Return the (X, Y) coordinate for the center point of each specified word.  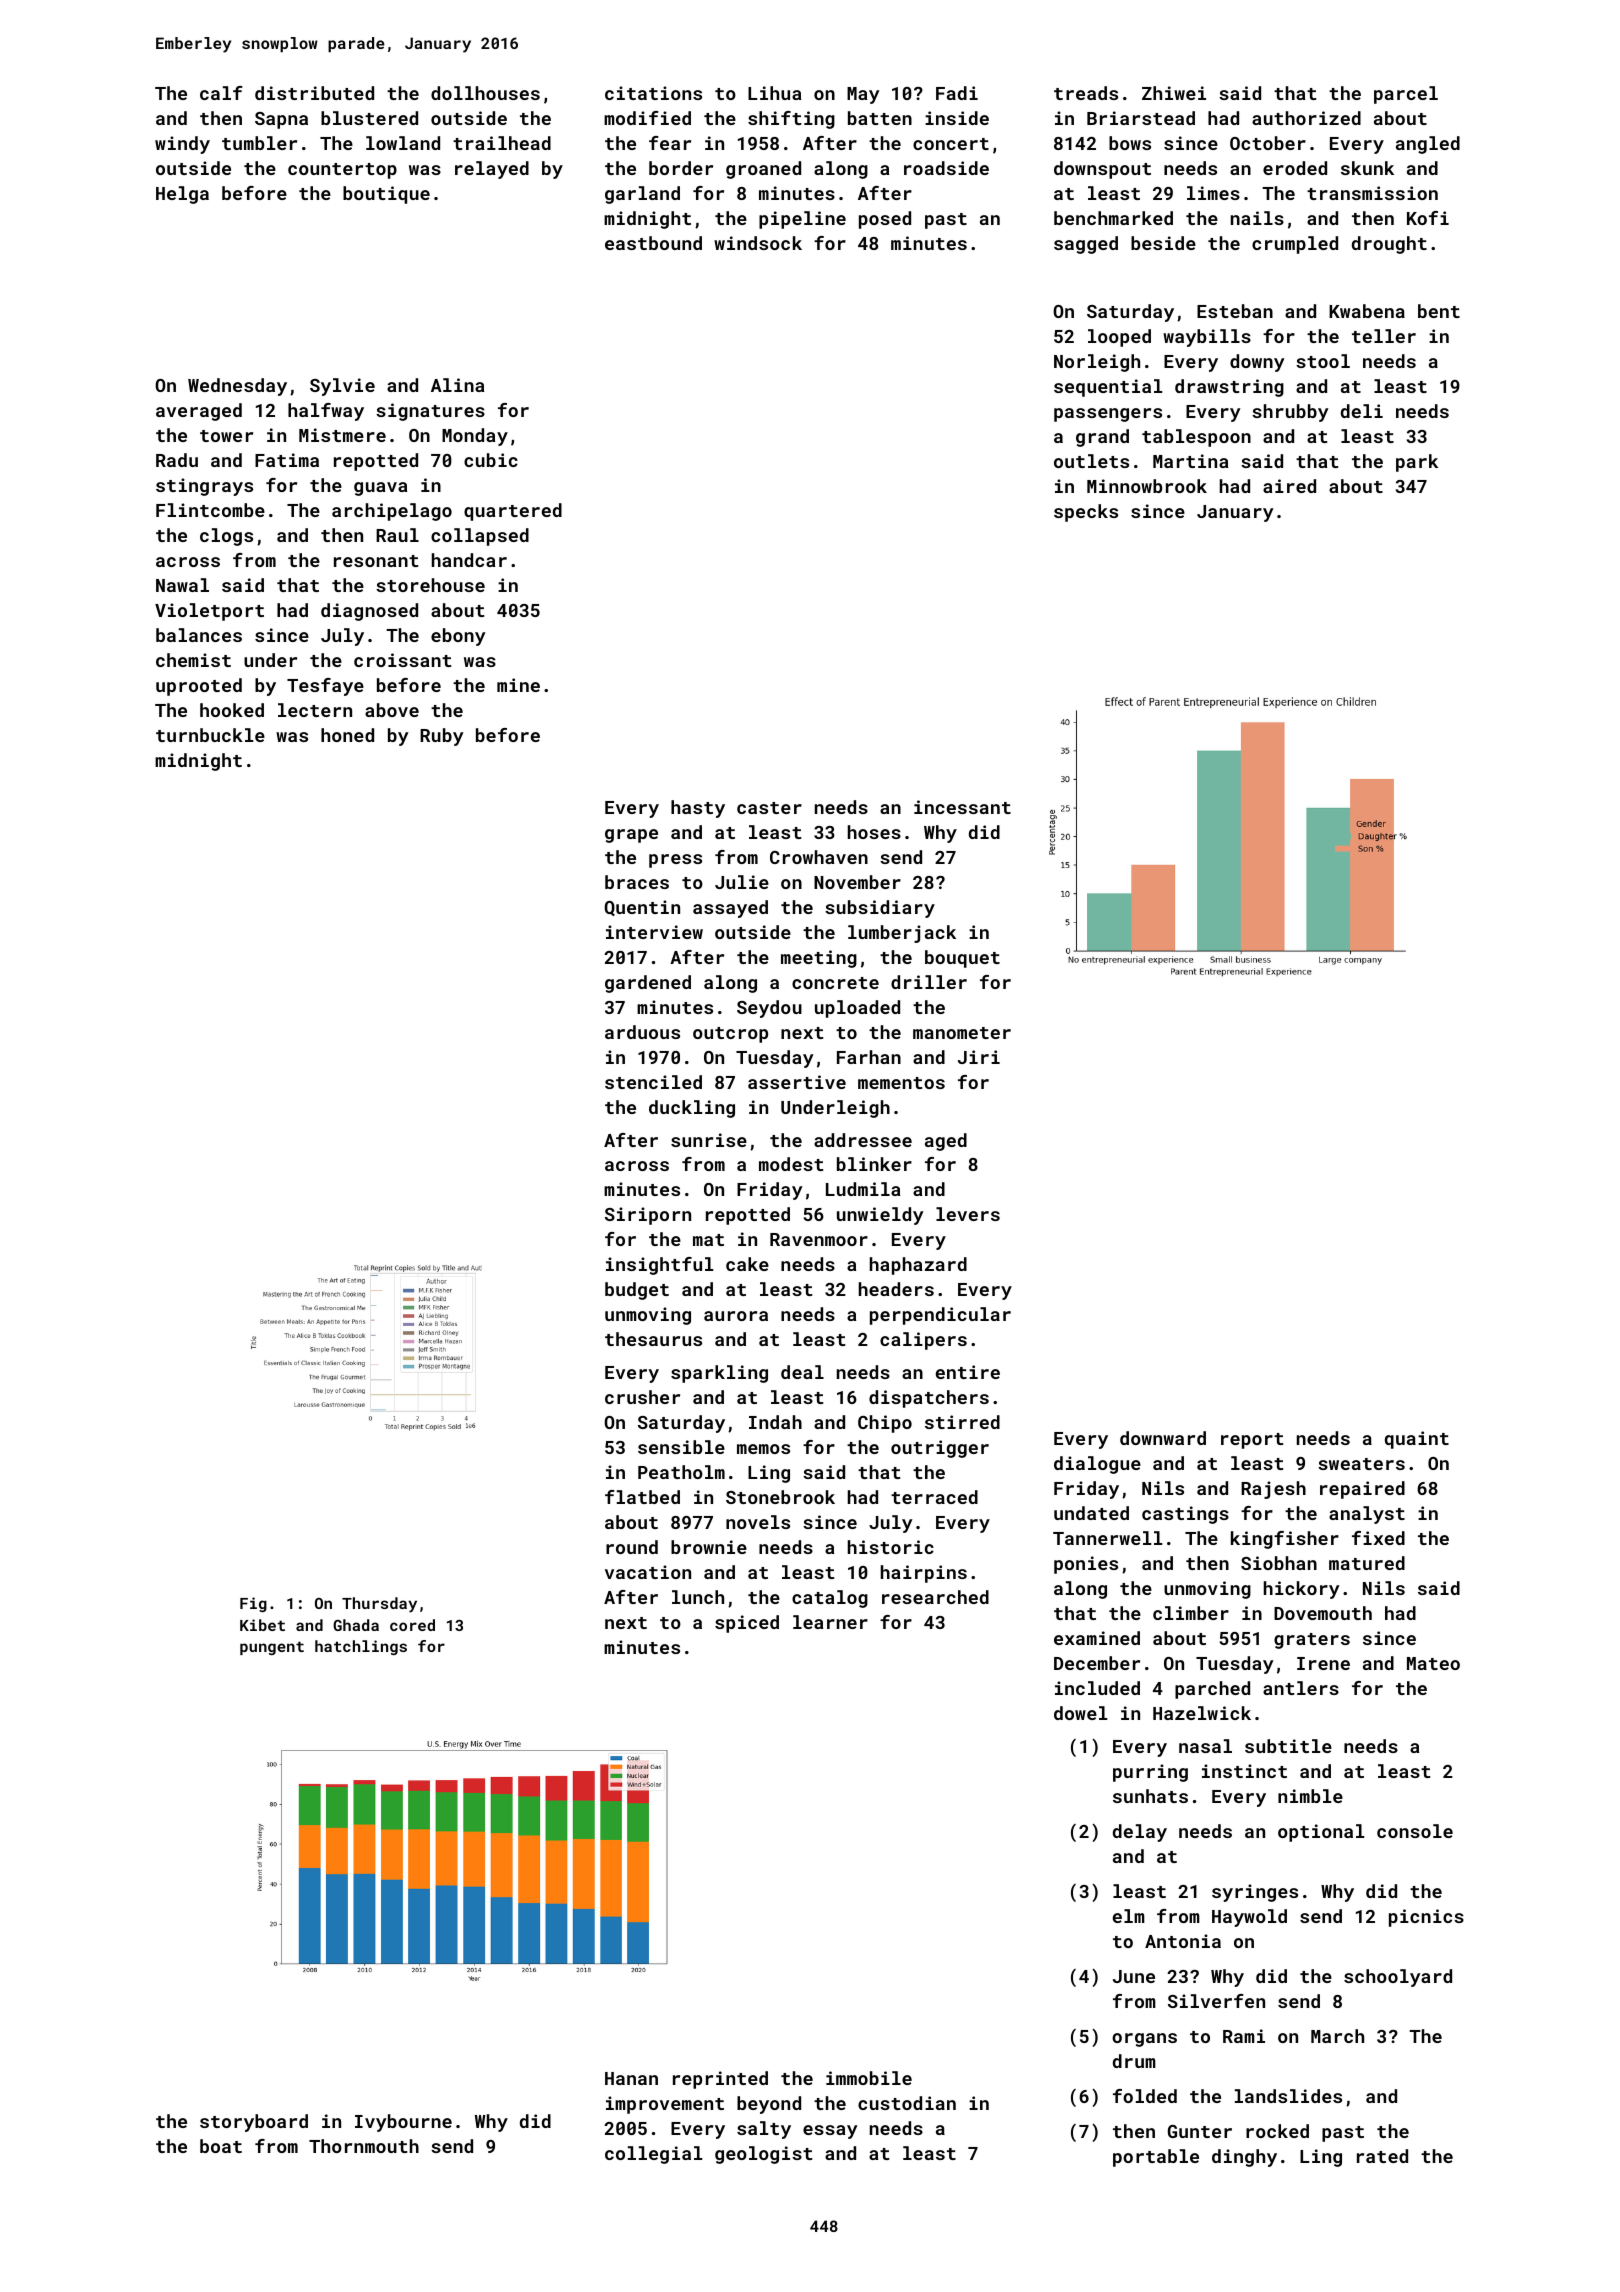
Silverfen (1216, 2001)
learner (830, 1622)
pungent (272, 1648)
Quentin (642, 908)
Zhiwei (1174, 93)
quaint (1417, 1440)
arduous (642, 1032)
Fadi (957, 93)
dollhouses (485, 93)
